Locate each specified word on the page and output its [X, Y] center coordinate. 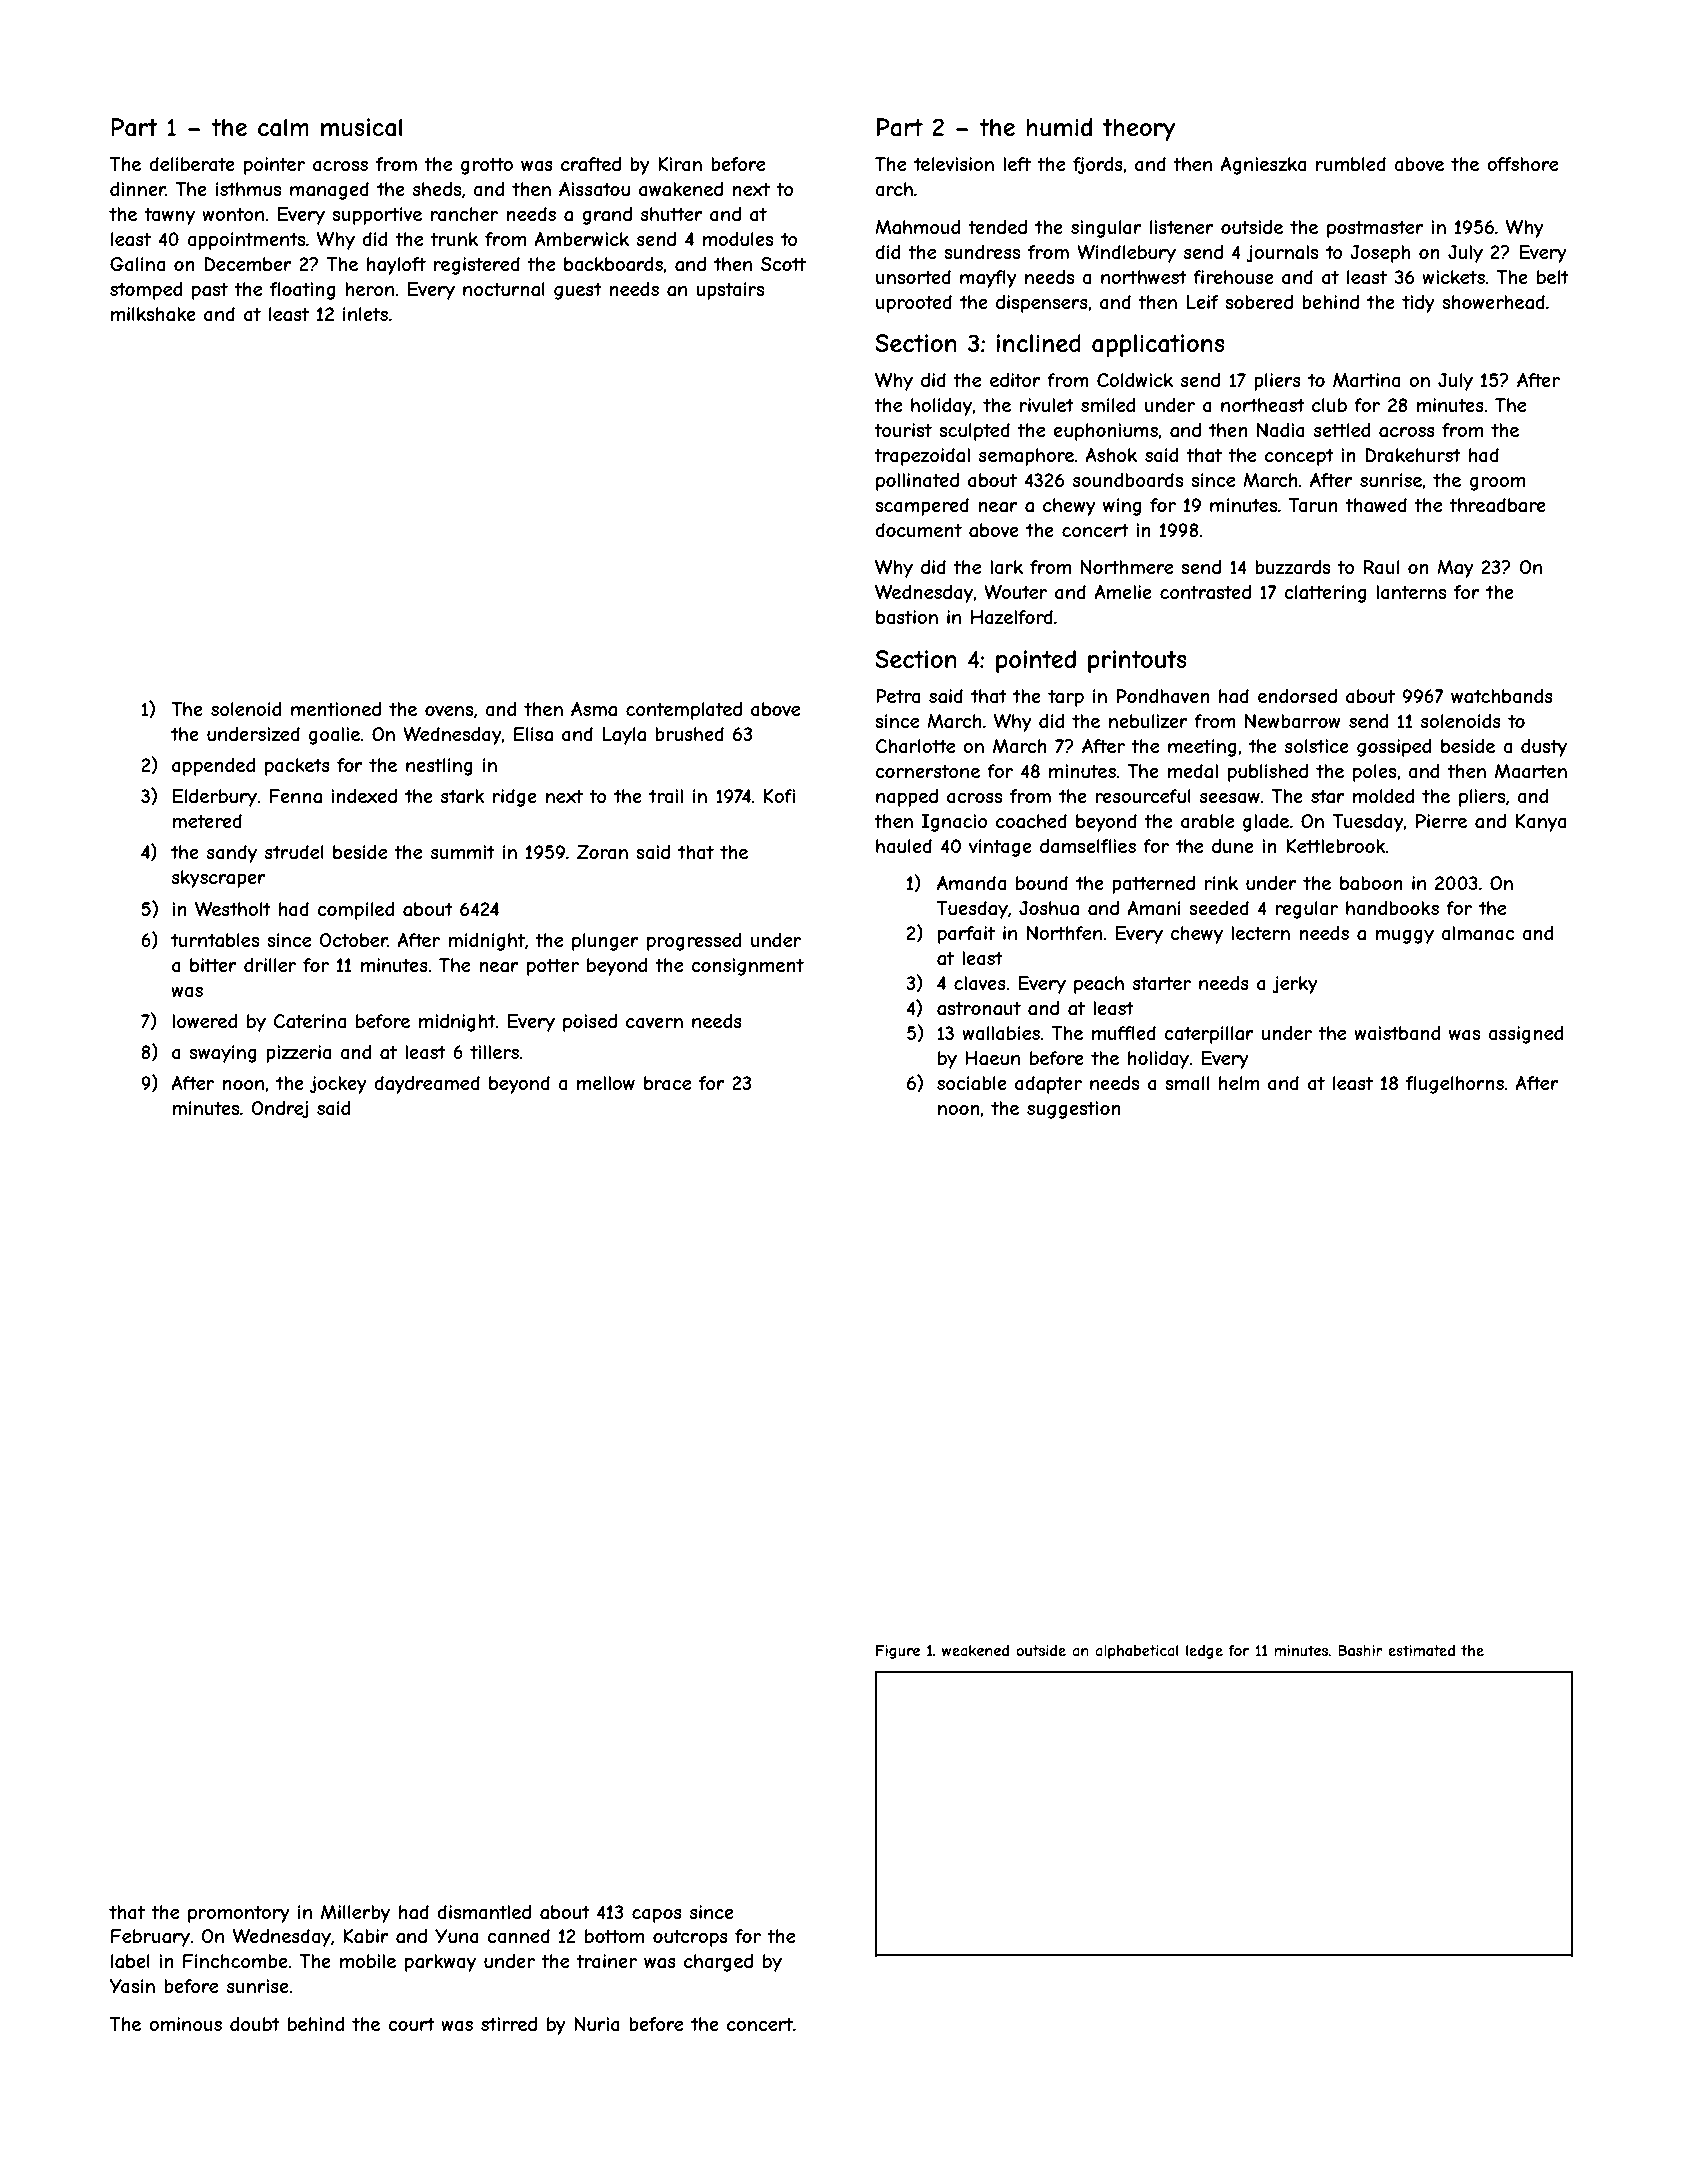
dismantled [484, 1912]
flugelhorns [1455, 1085]
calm [283, 127]
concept [1299, 457]
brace [667, 1083]
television [954, 164]
